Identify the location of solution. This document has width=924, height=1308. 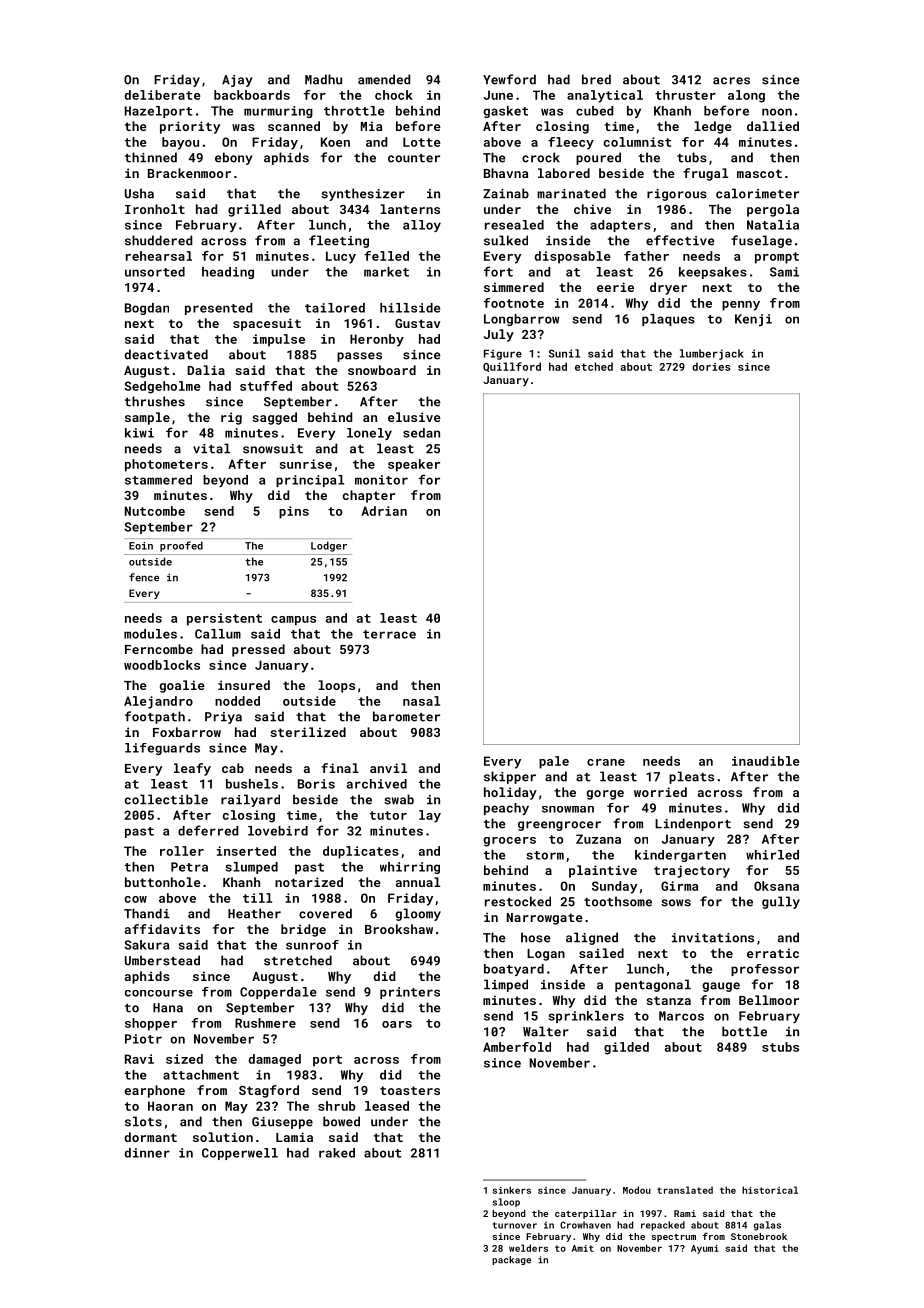
(223, 1137).
